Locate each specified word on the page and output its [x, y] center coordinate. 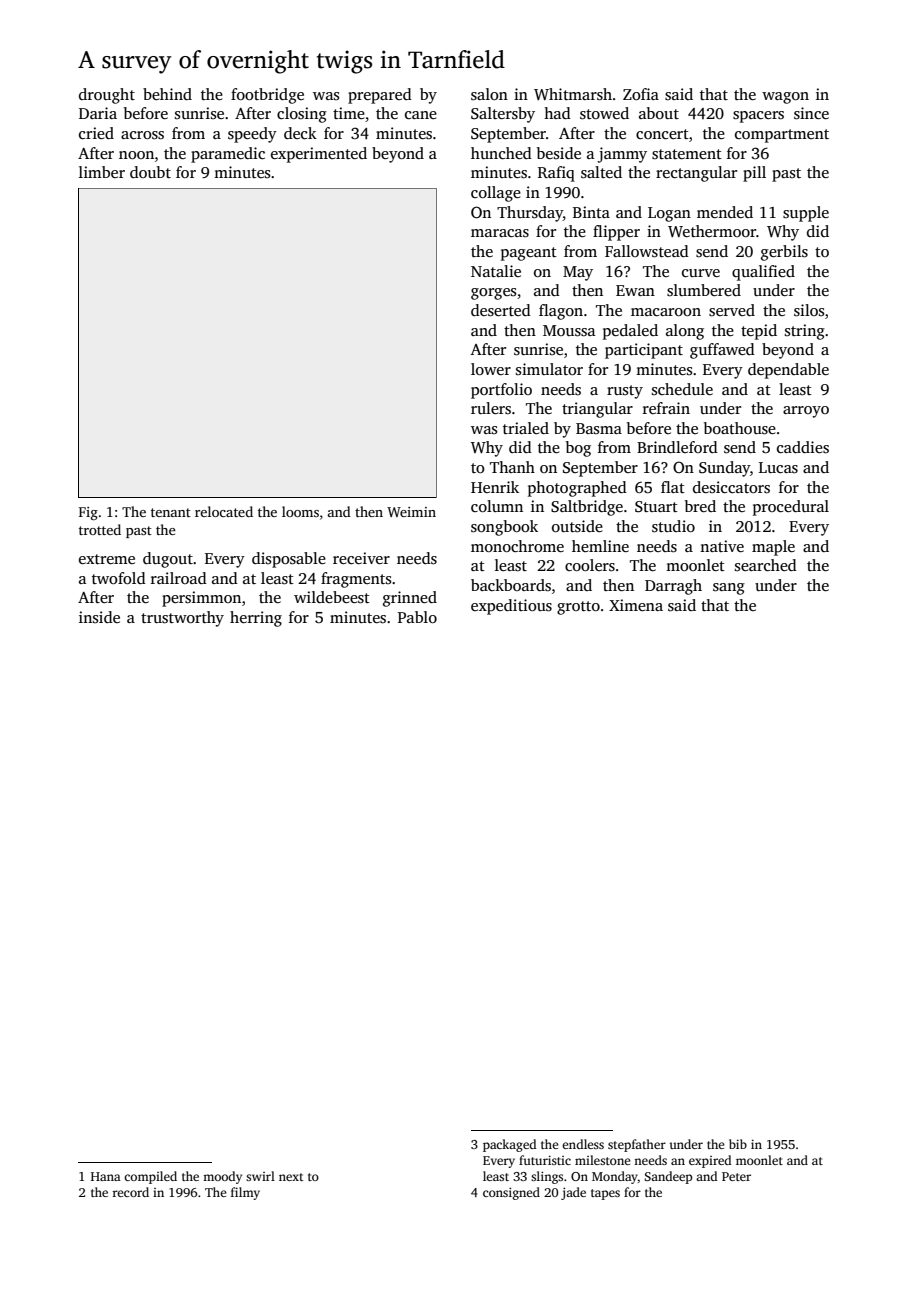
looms [300, 511]
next [291, 1177]
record [130, 1192]
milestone [603, 1160]
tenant [171, 512]
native [722, 546]
